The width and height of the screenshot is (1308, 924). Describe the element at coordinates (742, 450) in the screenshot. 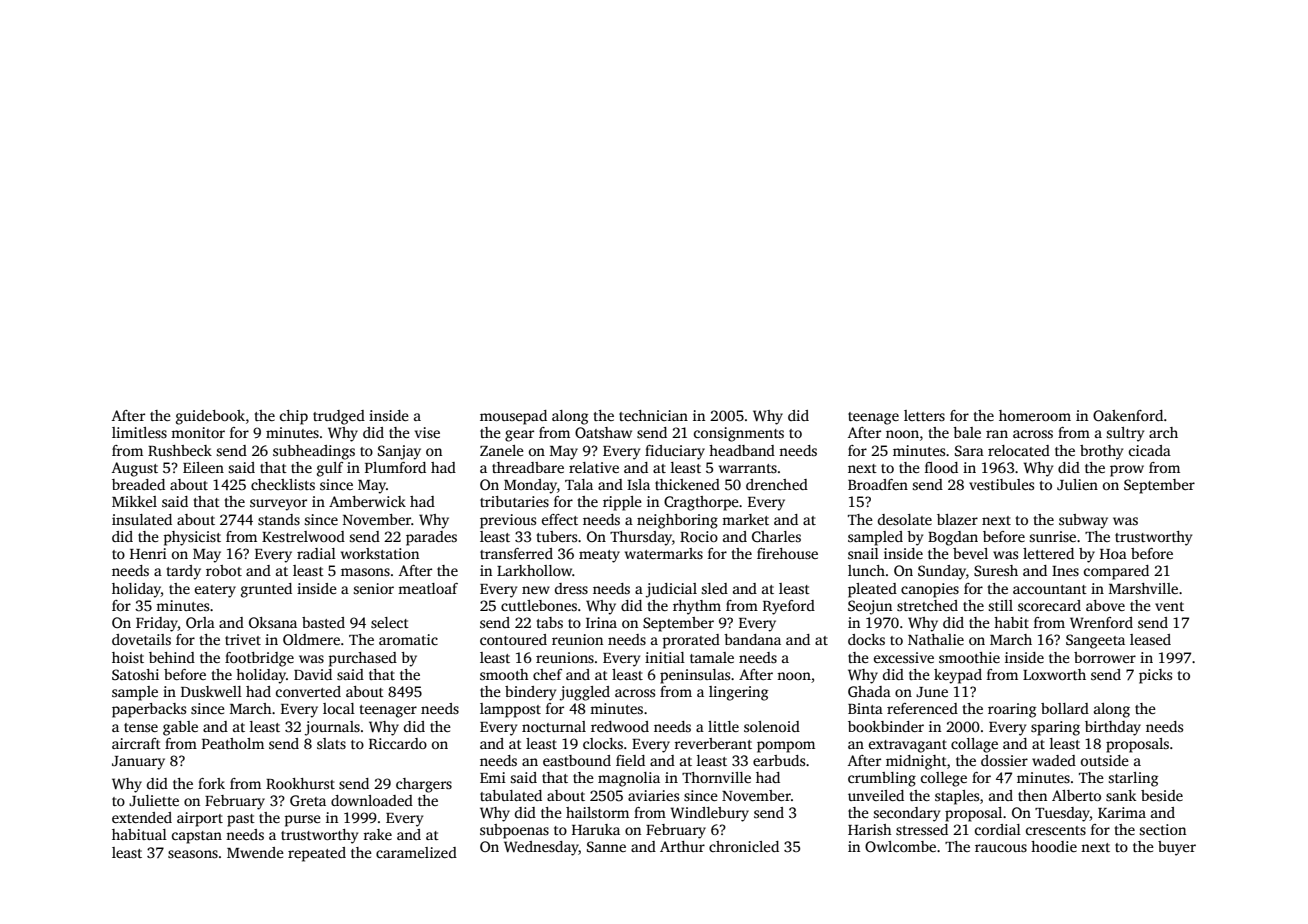

I see `headband` at that location.
